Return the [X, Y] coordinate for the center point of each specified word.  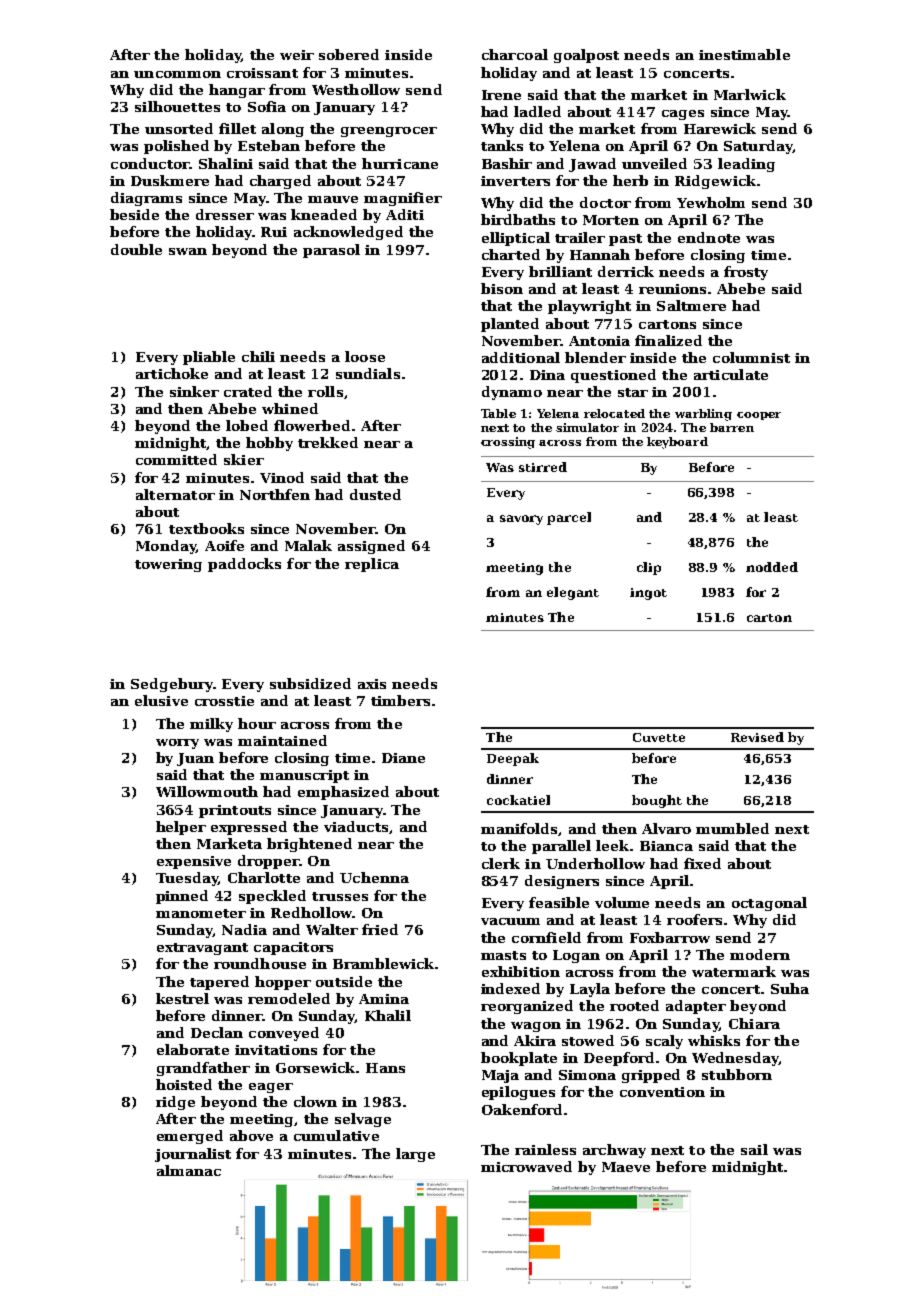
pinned [182, 897]
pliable [209, 358]
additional [521, 357]
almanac [189, 1170]
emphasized [343, 793]
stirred [543, 467]
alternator [175, 494]
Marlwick [750, 94]
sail [754, 1149]
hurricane [400, 163]
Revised [757, 737]
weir [297, 55]
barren [732, 427]
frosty [746, 273]
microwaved [526, 1166]
